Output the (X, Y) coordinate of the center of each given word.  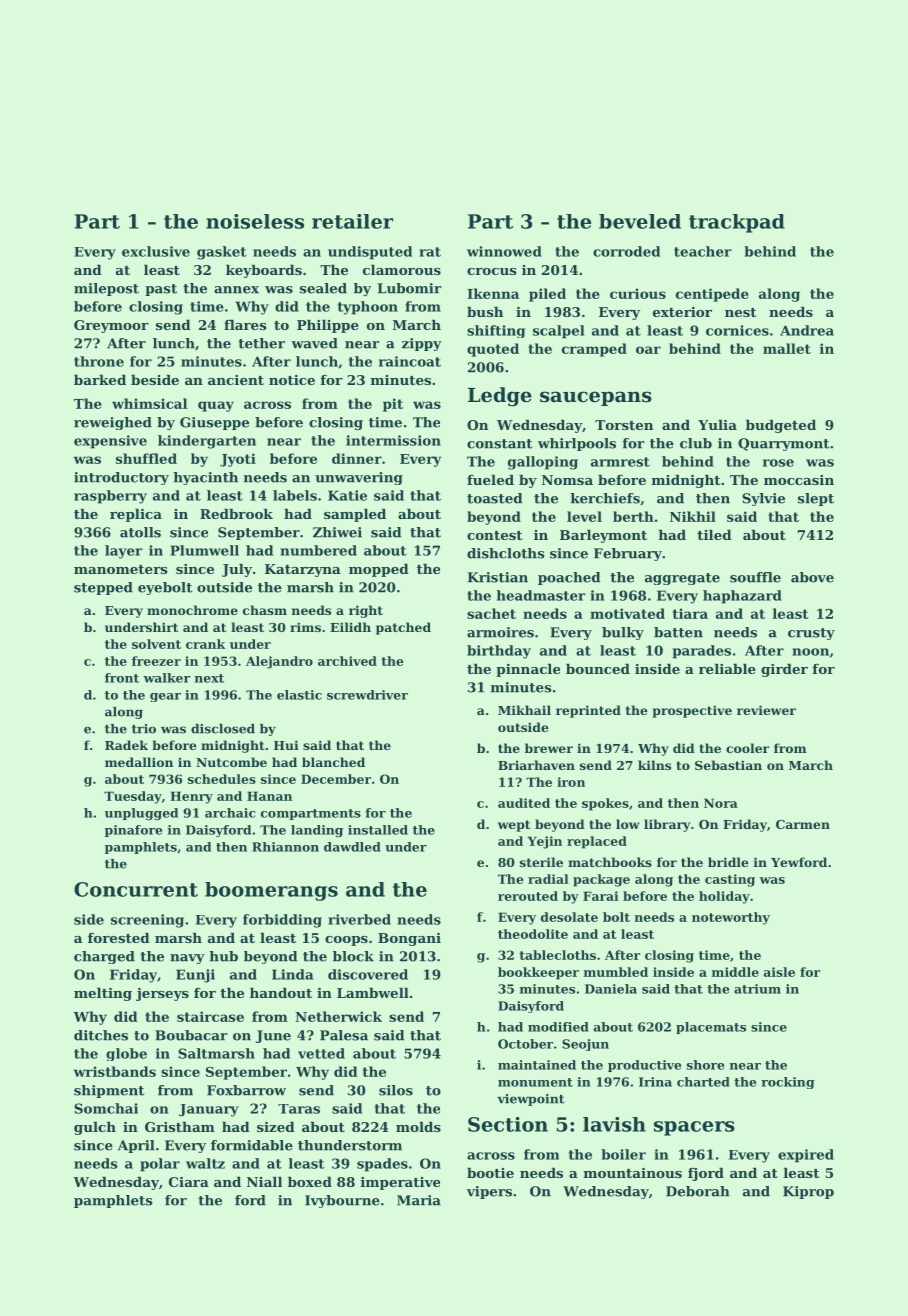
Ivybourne (342, 1201)
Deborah (698, 1191)
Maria (419, 1200)
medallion (139, 762)
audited (524, 803)
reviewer (766, 710)
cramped (594, 350)
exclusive (156, 251)
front (122, 678)
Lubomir (410, 288)
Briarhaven (536, 765)
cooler (747, 748)
